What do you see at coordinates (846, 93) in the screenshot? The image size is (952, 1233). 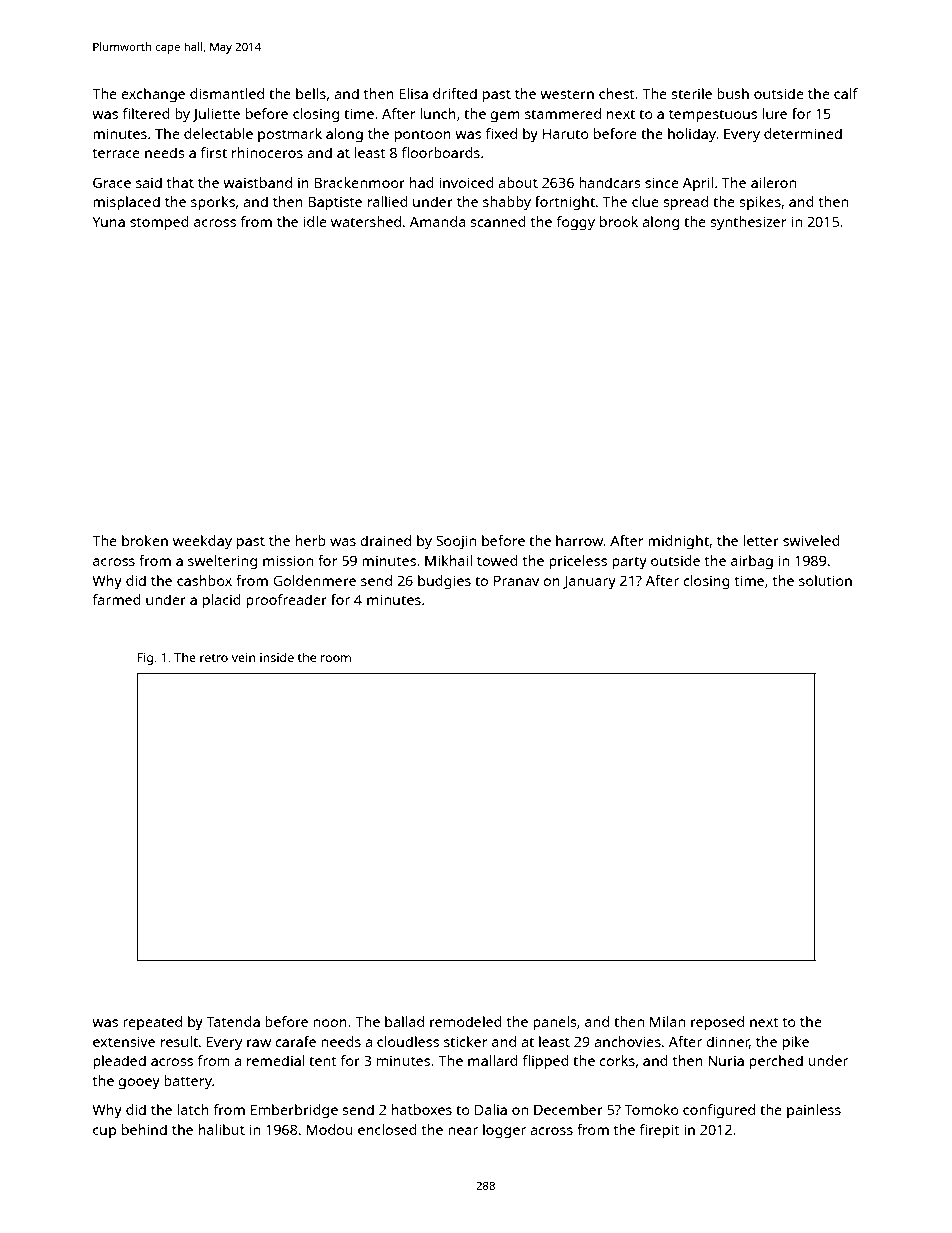 I see `calf` at bounding box center [846, 93].
